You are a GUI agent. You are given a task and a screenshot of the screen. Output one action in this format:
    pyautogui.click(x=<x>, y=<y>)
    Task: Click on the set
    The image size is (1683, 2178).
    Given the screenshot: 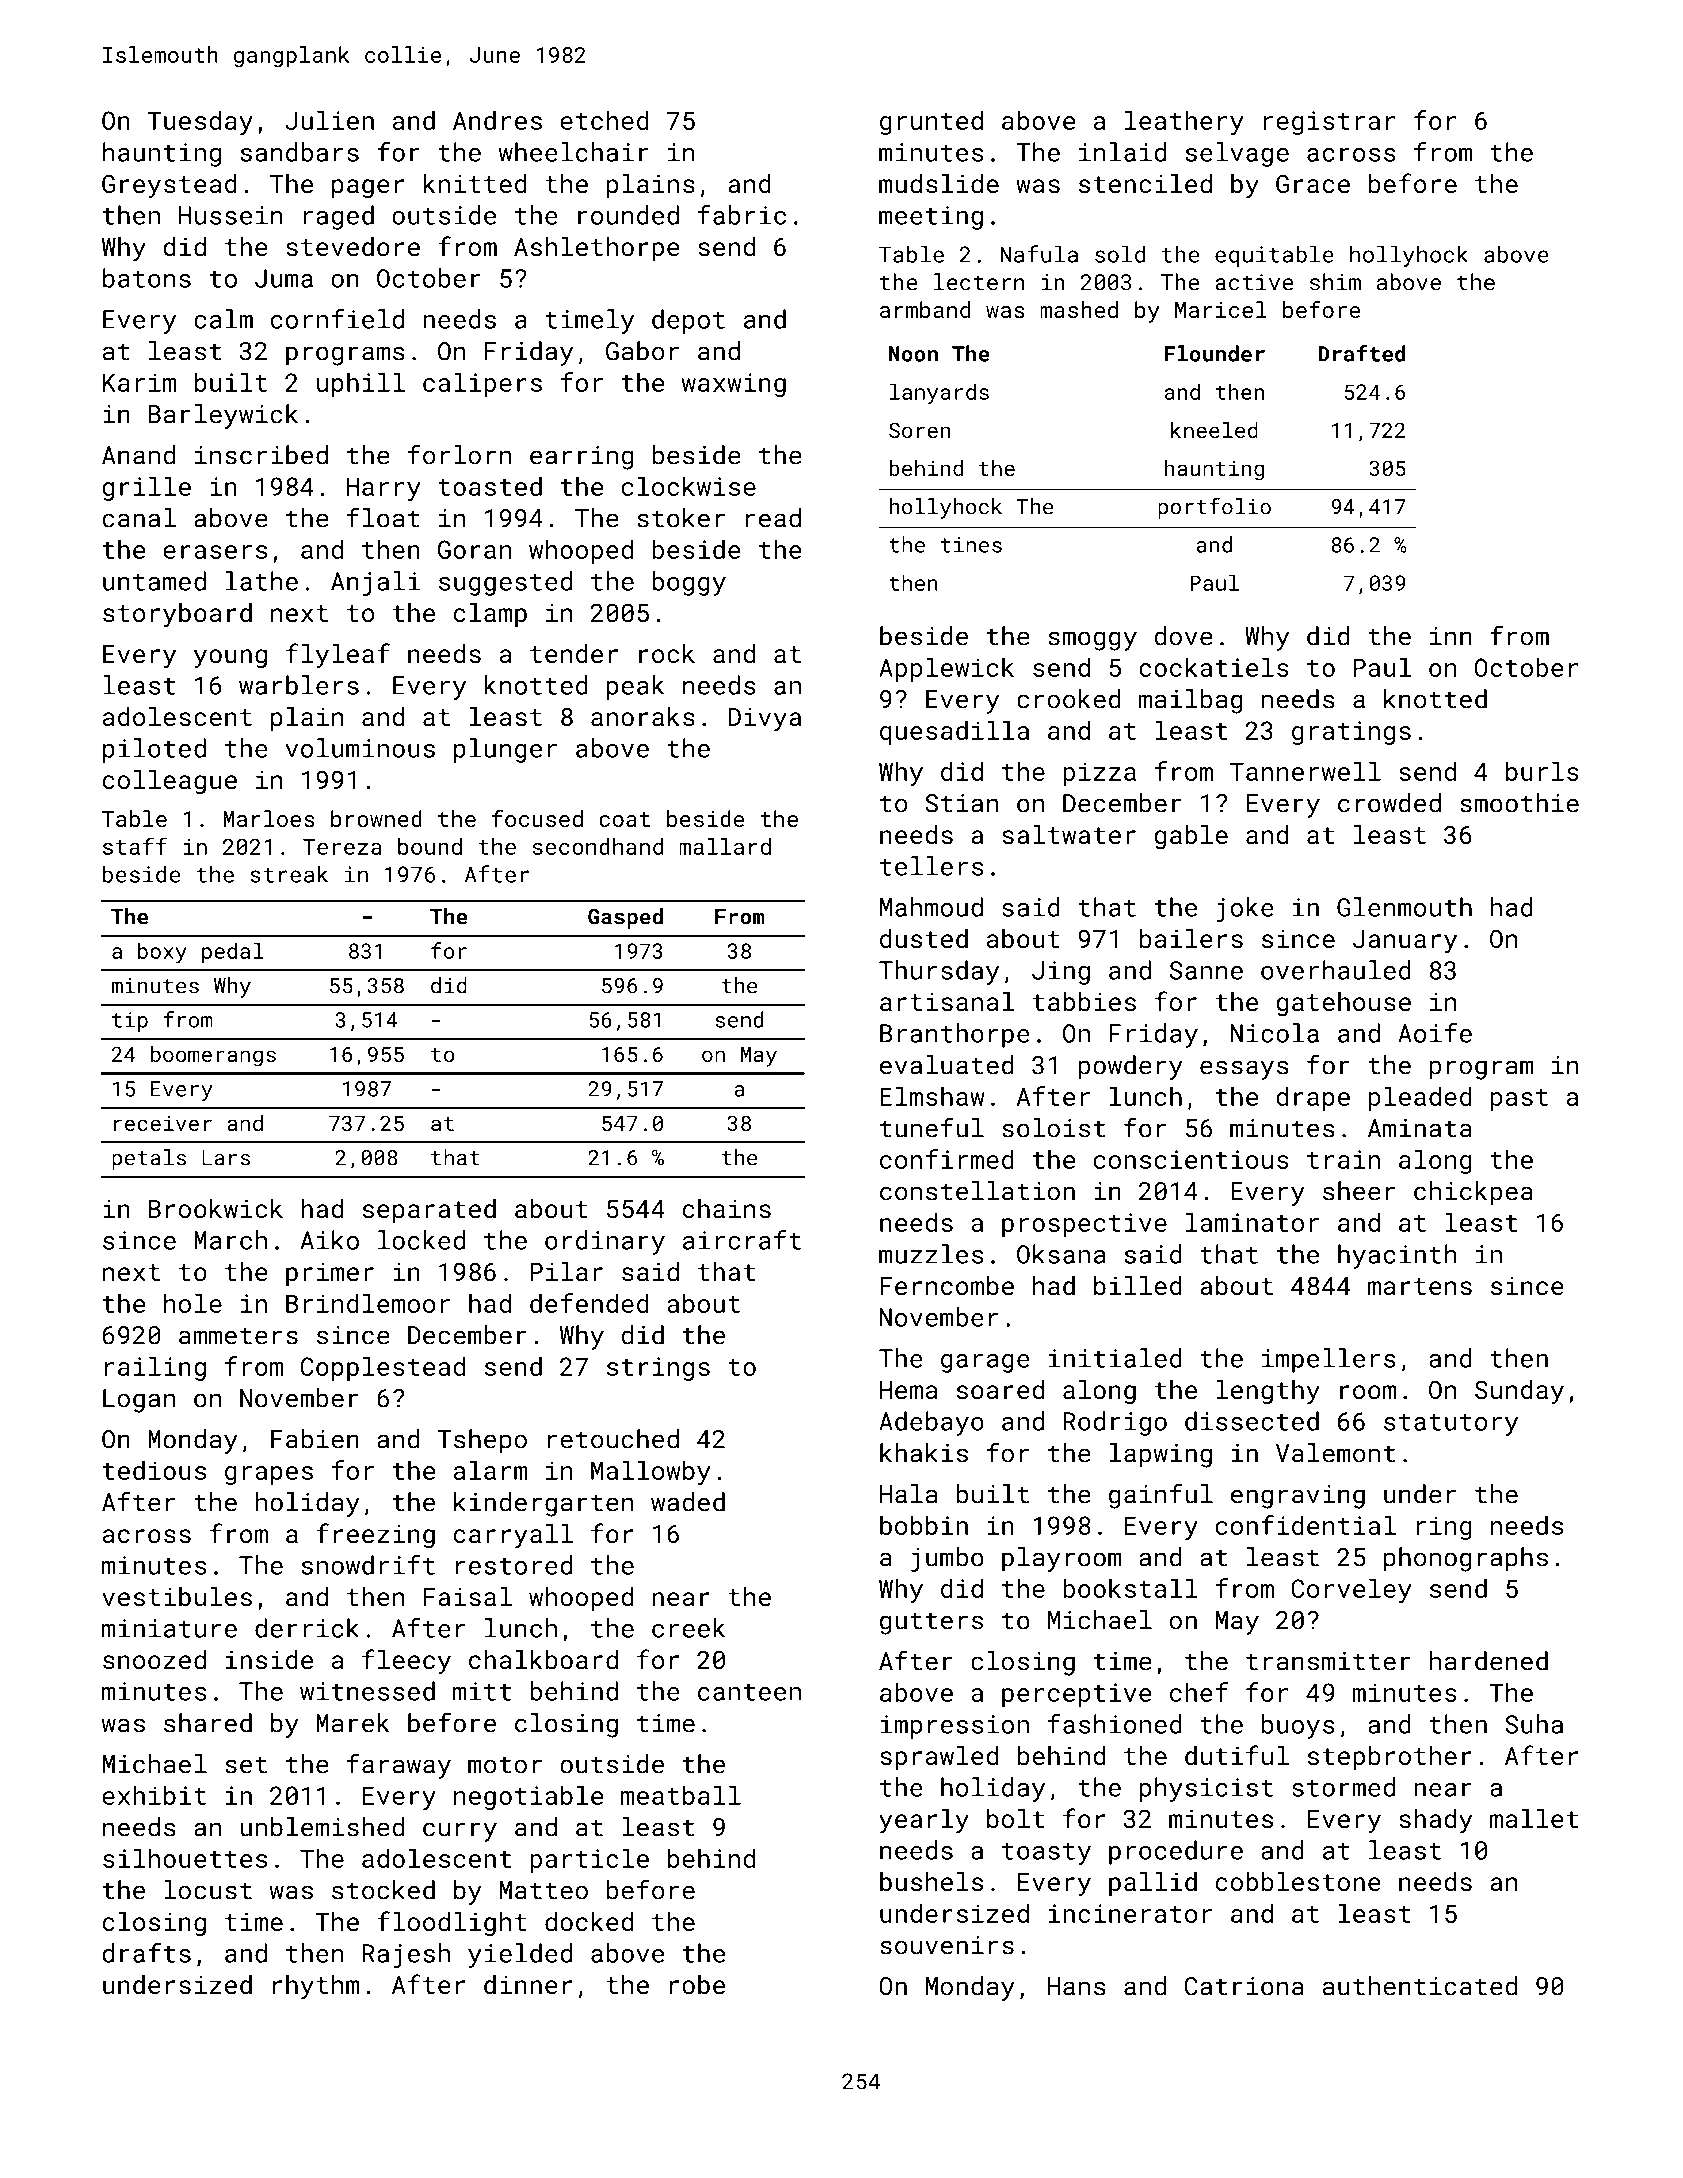 What is the action you would take?
    pyautogui.click(x=246, y=1765)
